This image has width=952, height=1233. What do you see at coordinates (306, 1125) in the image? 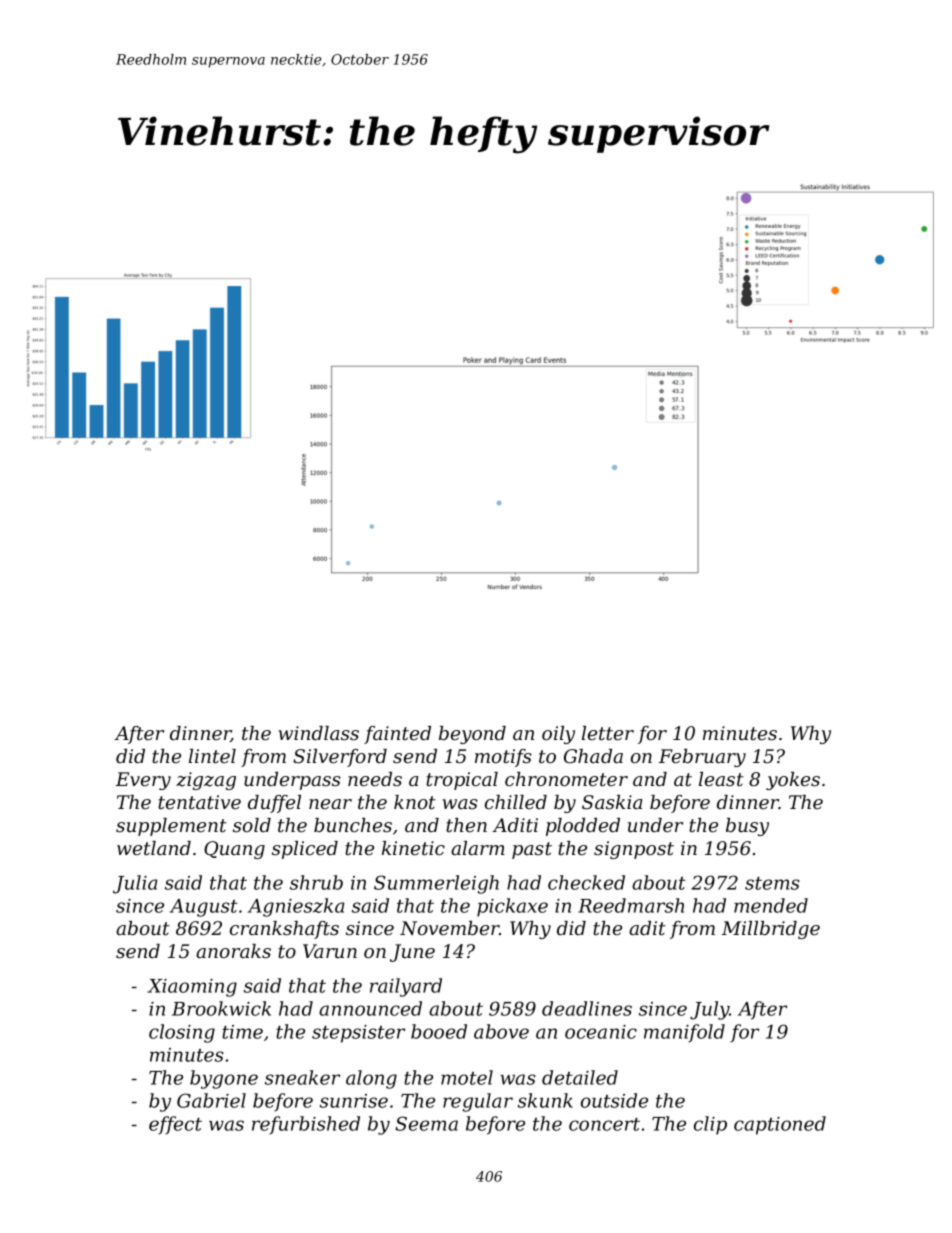
I see `refurbished` at bounding box center [306, 1125].
